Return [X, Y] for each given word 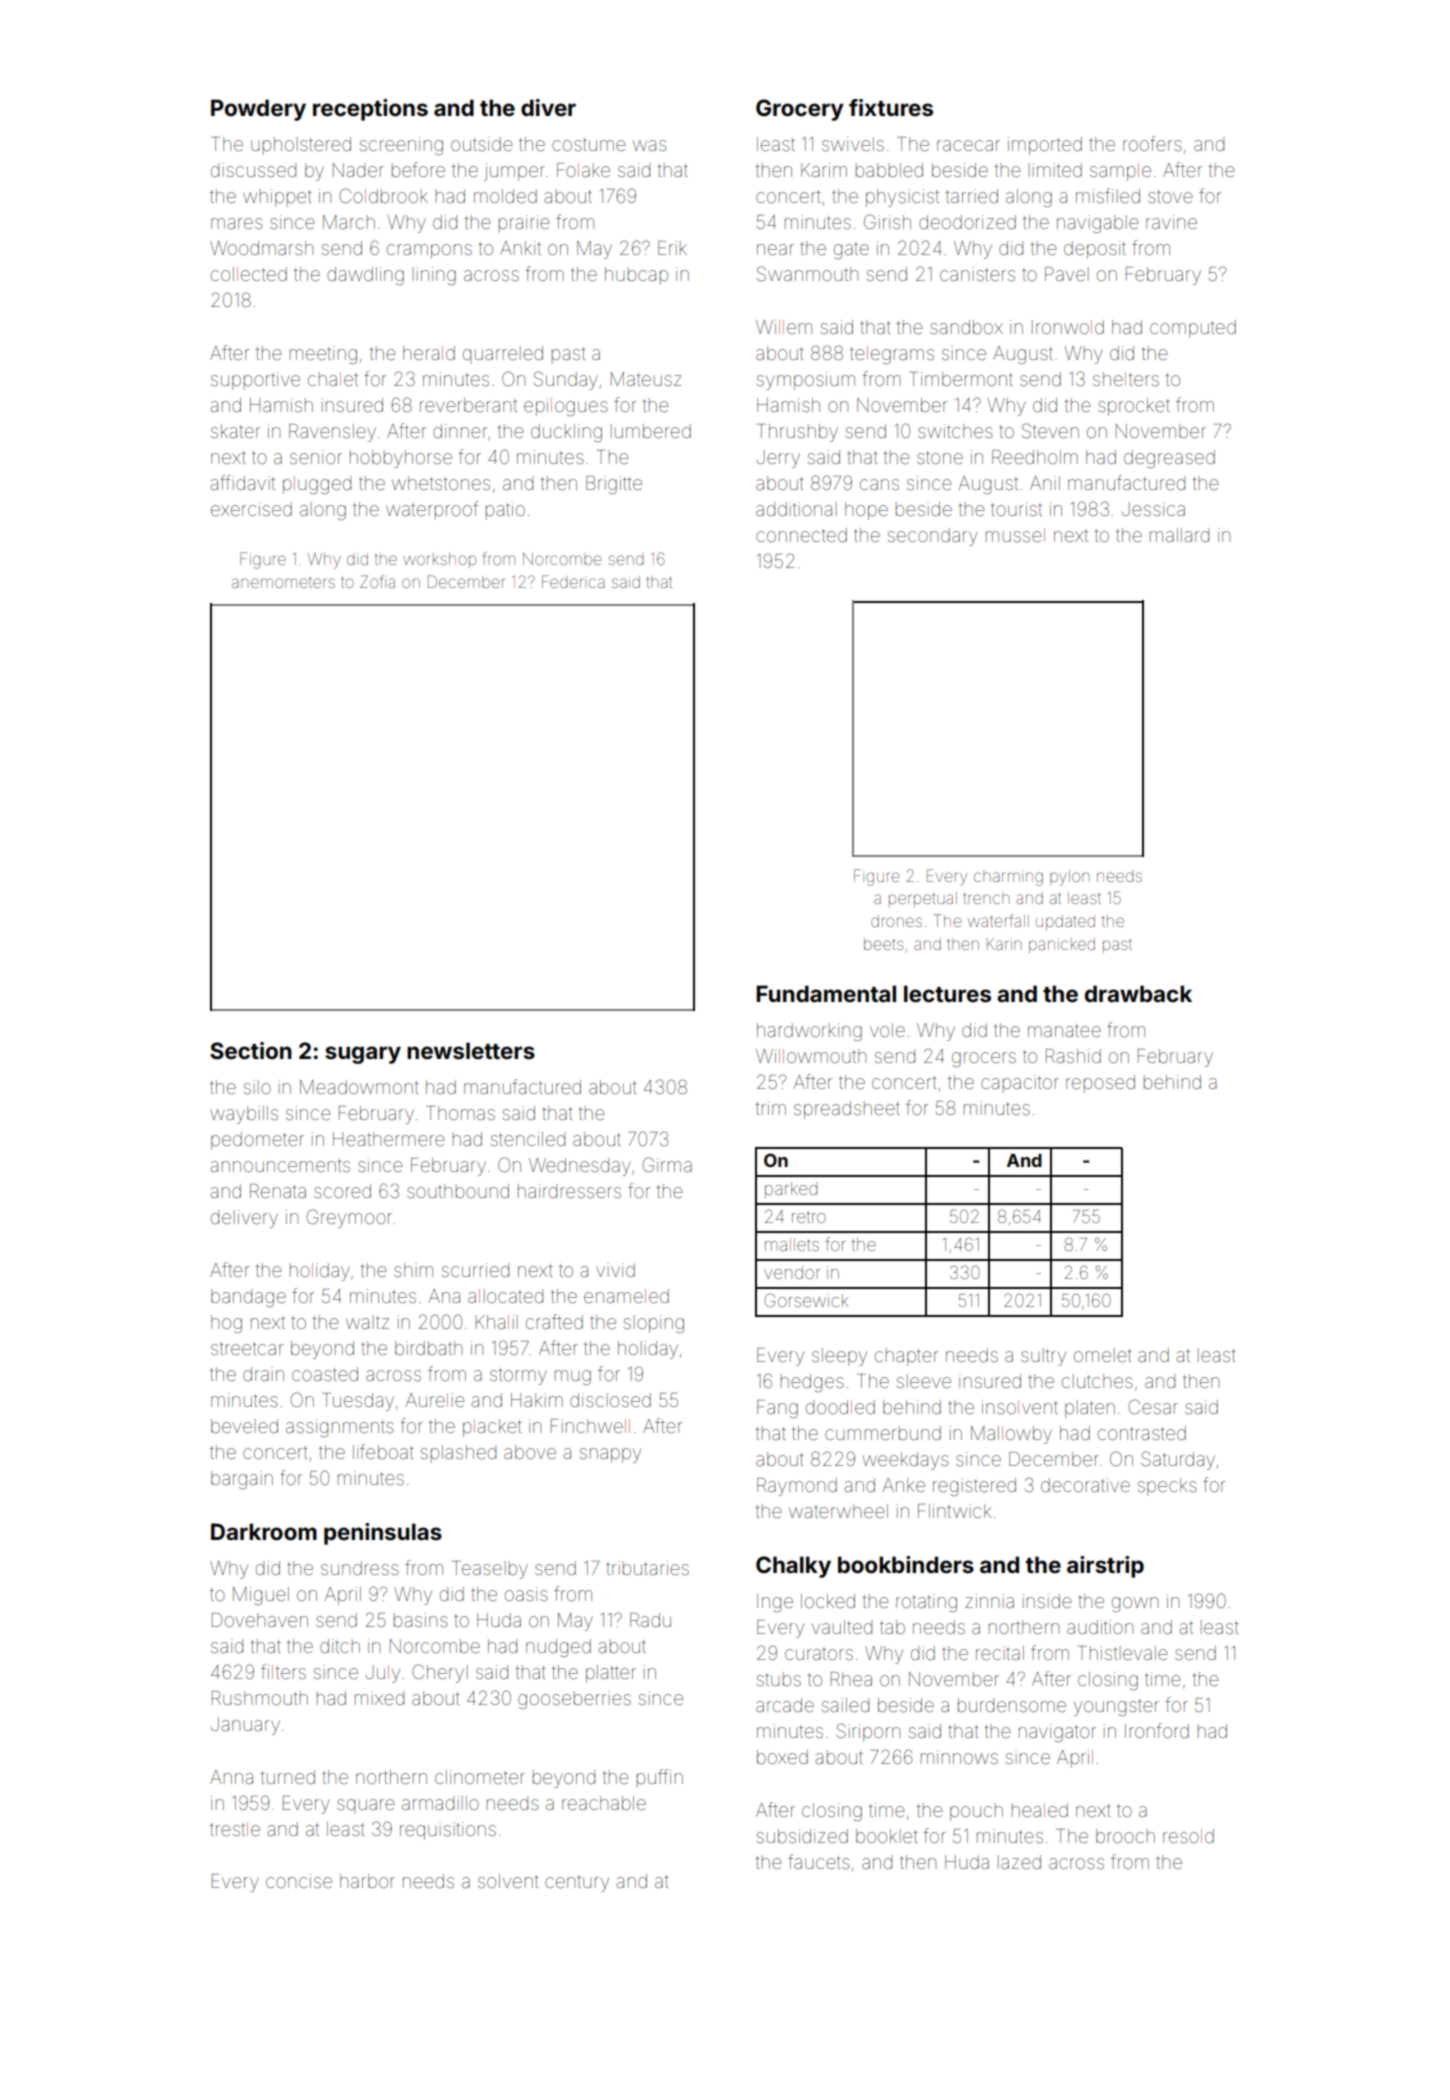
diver [548, 107]
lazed [1019, 1862]
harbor [367, 1881]
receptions [370, 110]
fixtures [891, 108]
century [577, 1883]
